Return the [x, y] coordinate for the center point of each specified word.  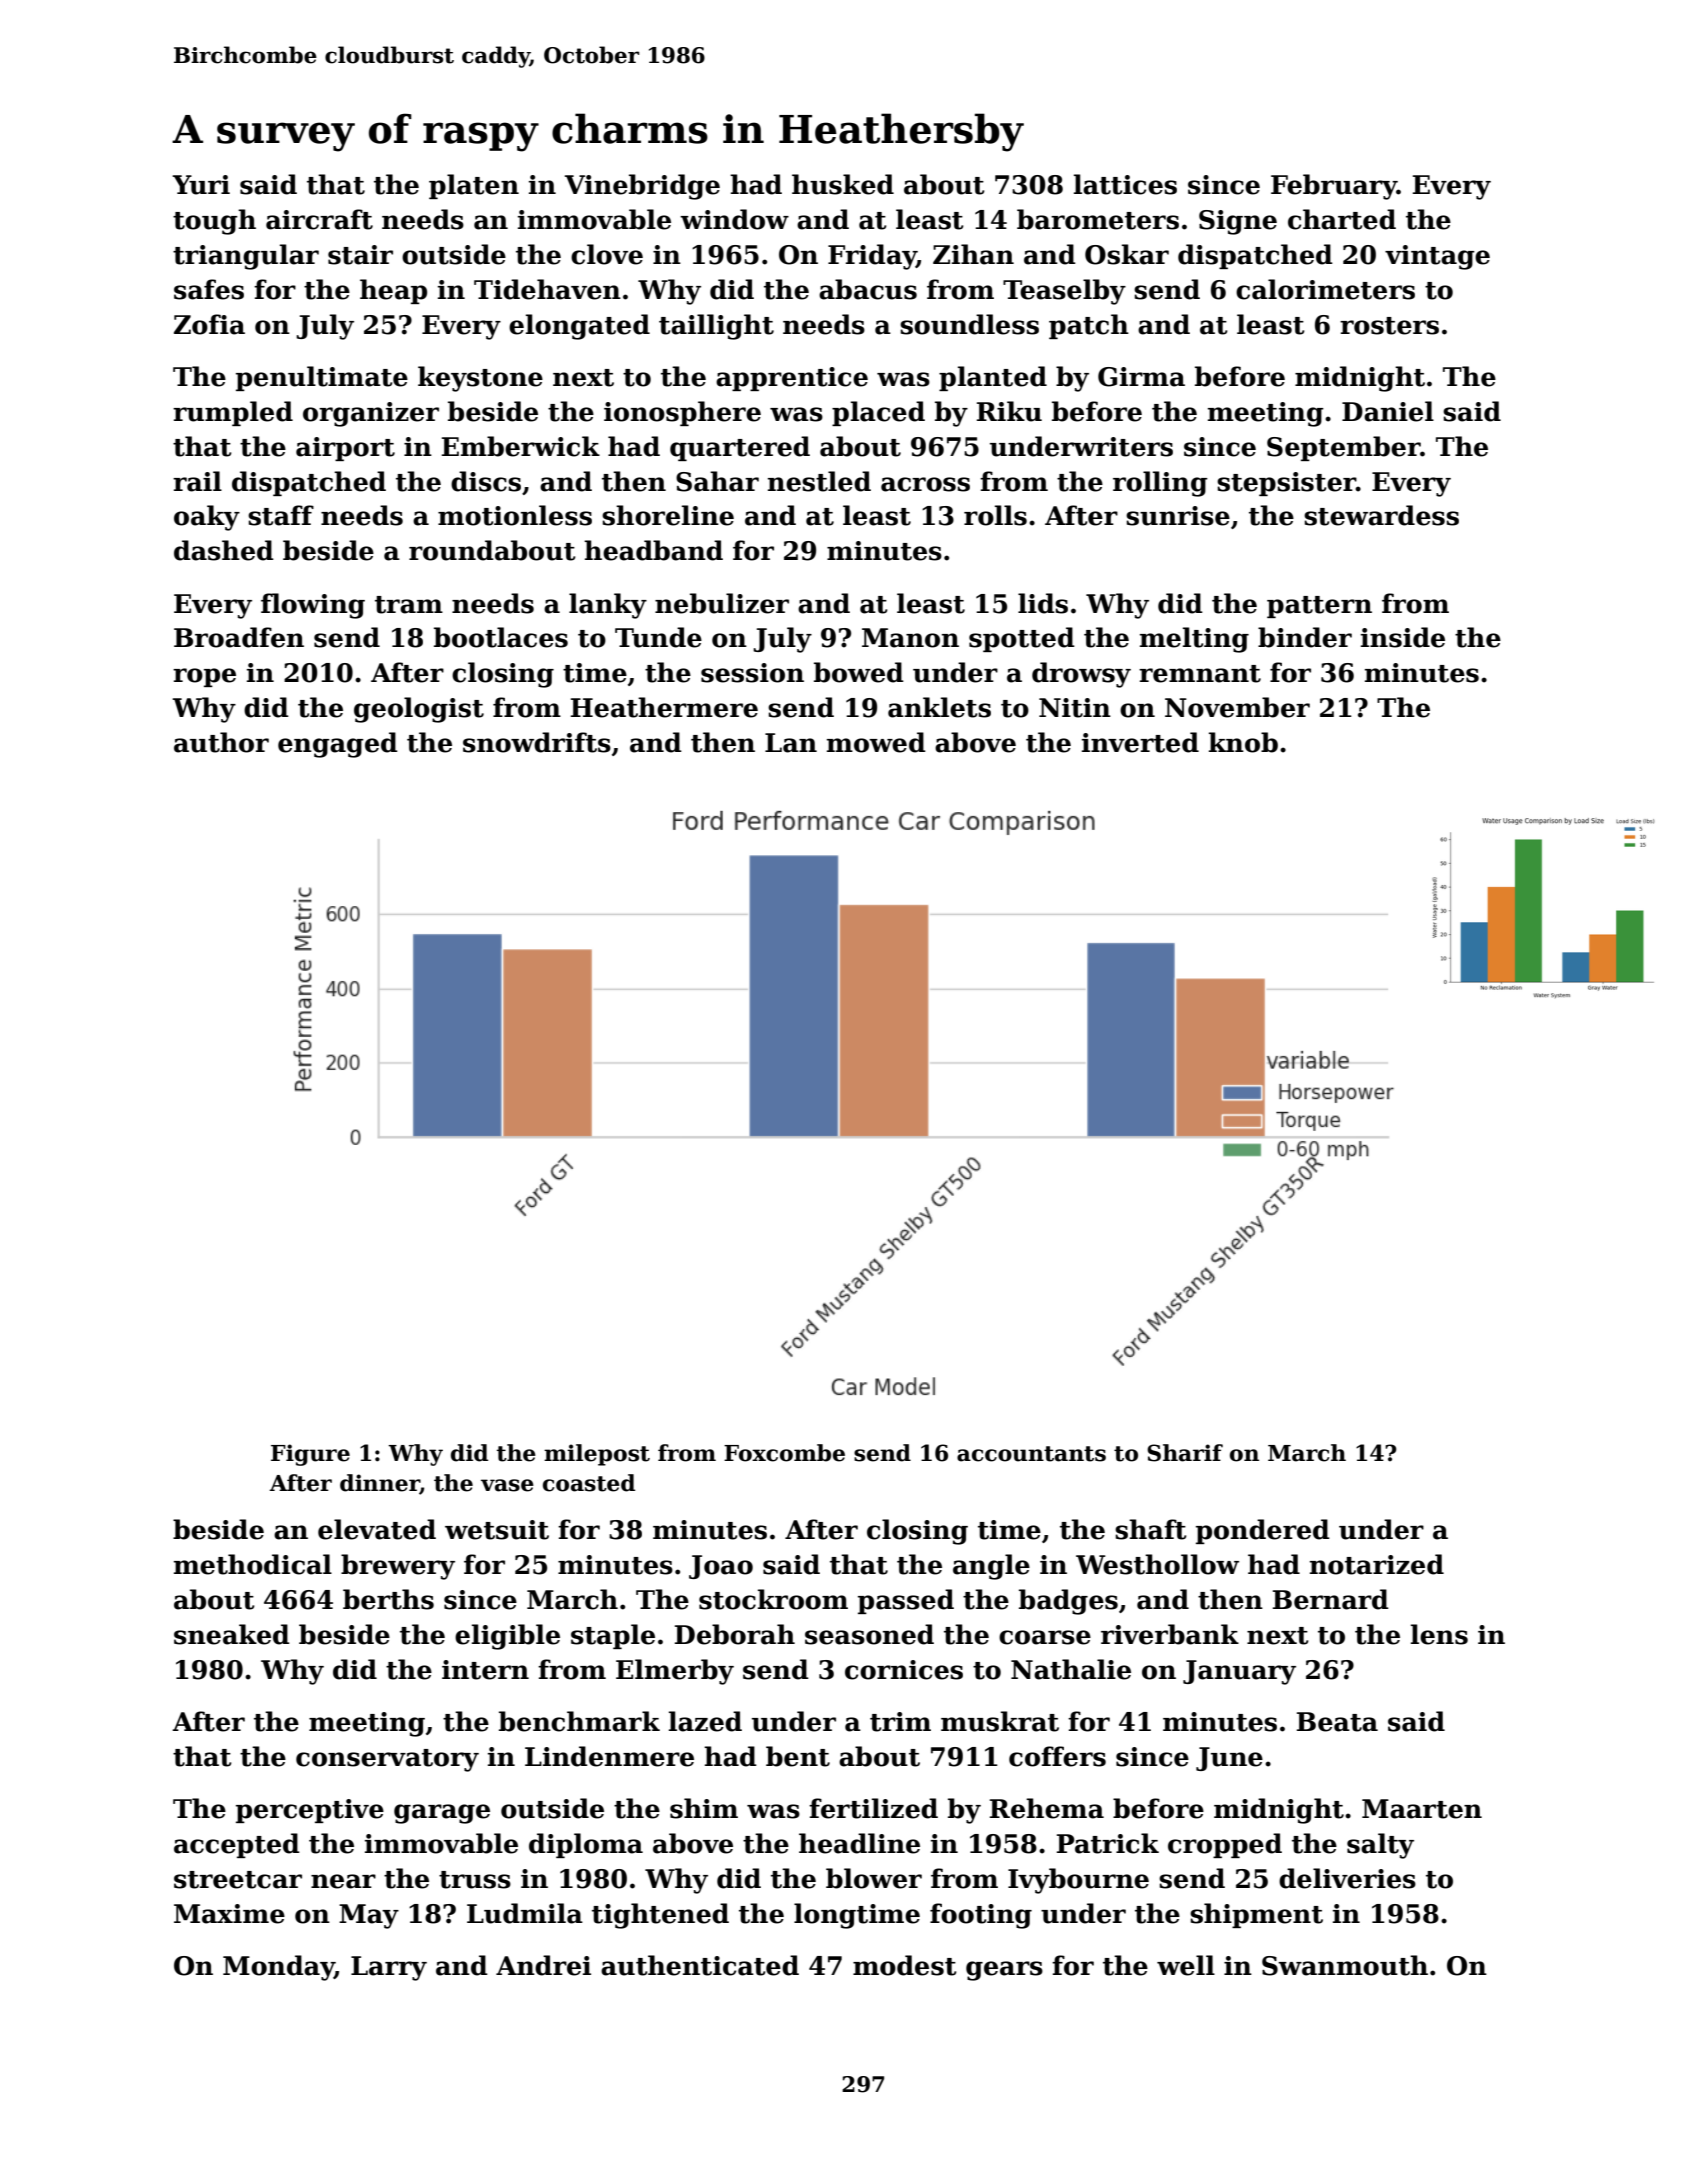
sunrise [1178, 516]
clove [607, 254]
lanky [608, 606]
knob [1243, 742]
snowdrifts [537, 742]
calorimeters [1325, 289]
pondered [1263, 1531]
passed [906, 1601]
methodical [253, 1564]
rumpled [233, 413]
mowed [876, 742]
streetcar [238, 1880]
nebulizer [722, 603]
